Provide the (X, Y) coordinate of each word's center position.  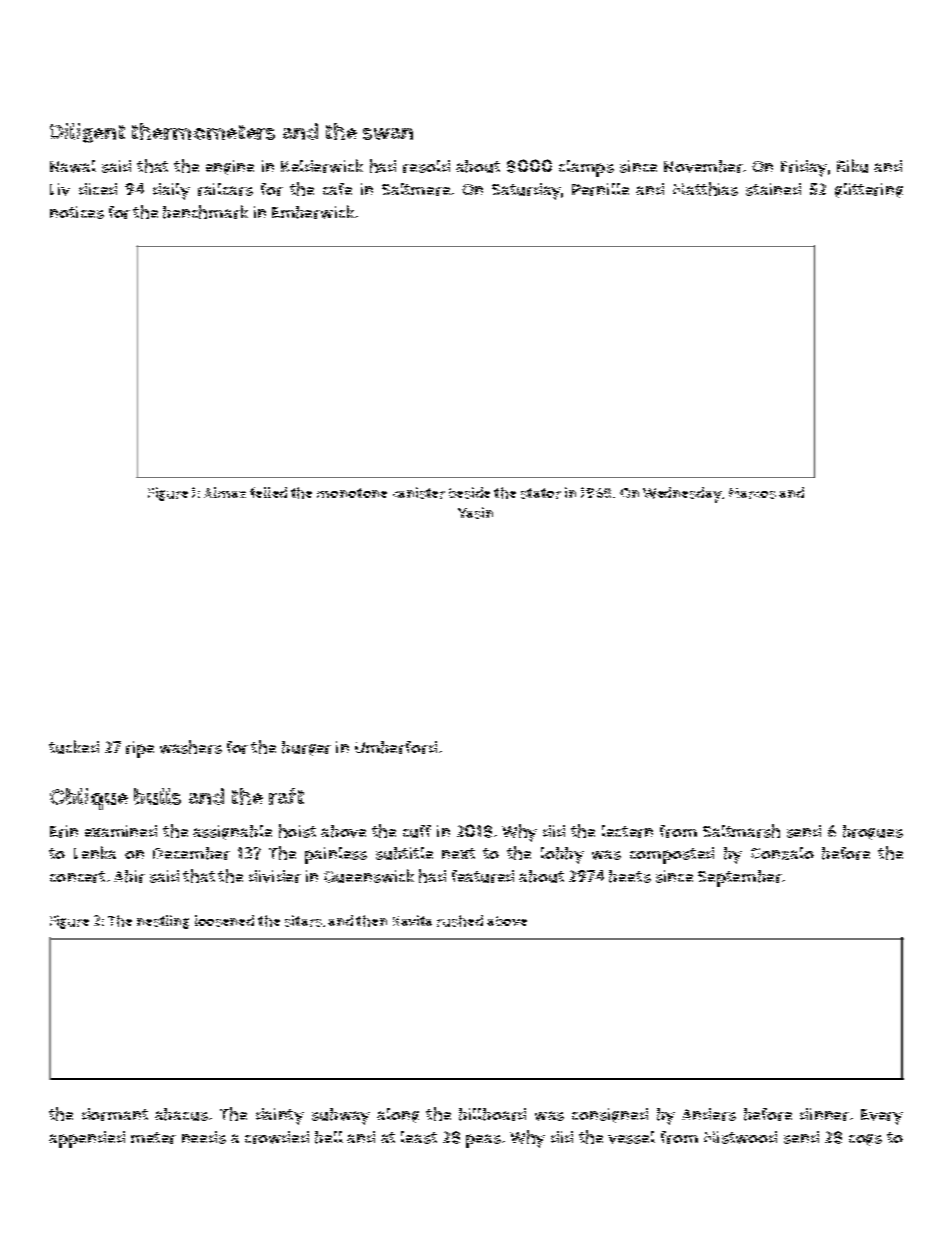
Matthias (705, 189)
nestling (163, 922)
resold (426, 166)
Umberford (396, 747)
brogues (873, 832)
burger (306, 748)
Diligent (87, 133)
